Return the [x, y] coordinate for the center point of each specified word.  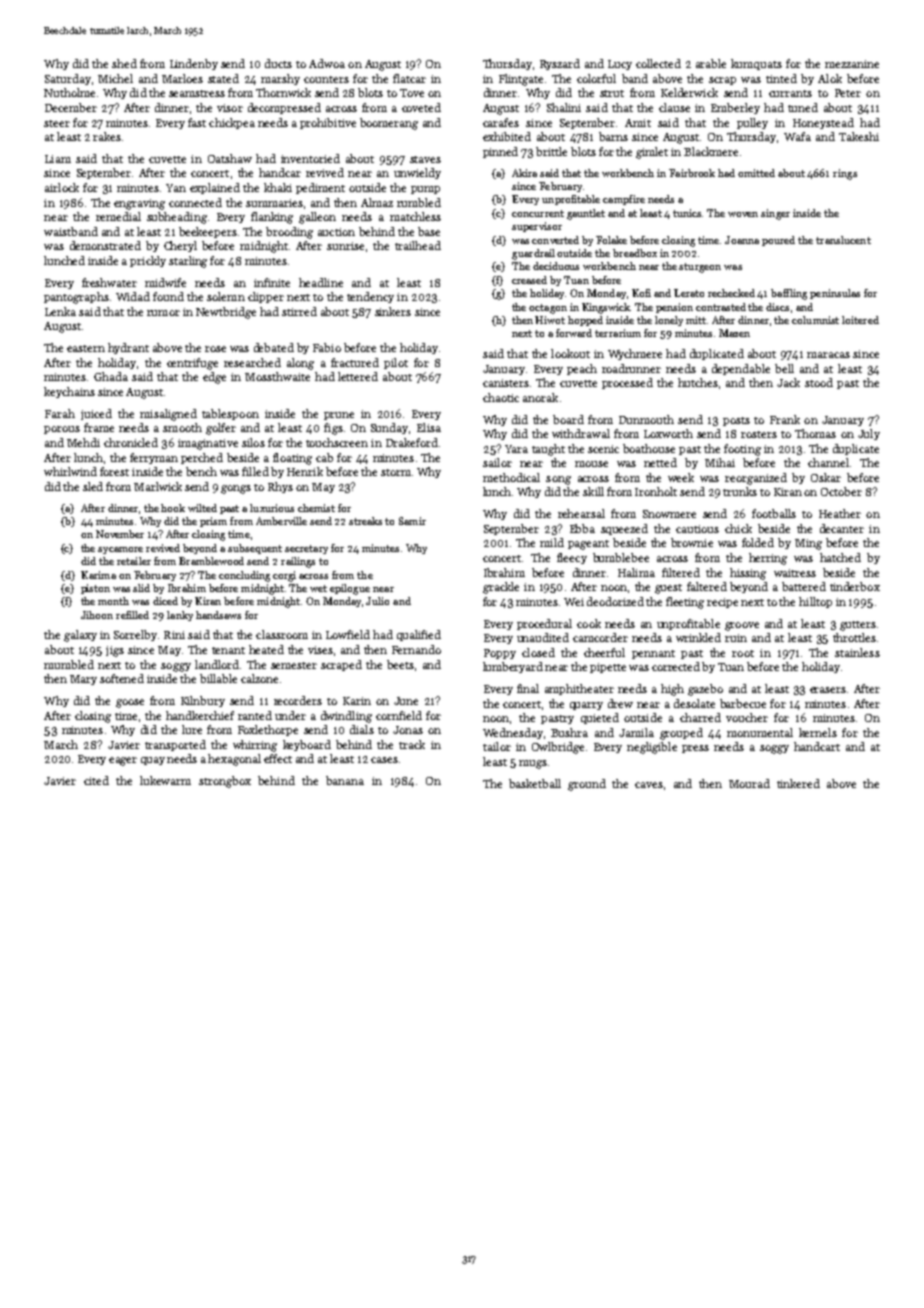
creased [529, 280]
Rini [174, 635]
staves [425, 159]
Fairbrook [692, 173]
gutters [858, 626]
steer [57, 123]
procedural [544, 624]
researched [252, 362]
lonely [669, 321]
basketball [535, 783]
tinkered [798, 783]
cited [96, 780]
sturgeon [700, 268]
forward [574, 333]
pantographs [76, 298]
